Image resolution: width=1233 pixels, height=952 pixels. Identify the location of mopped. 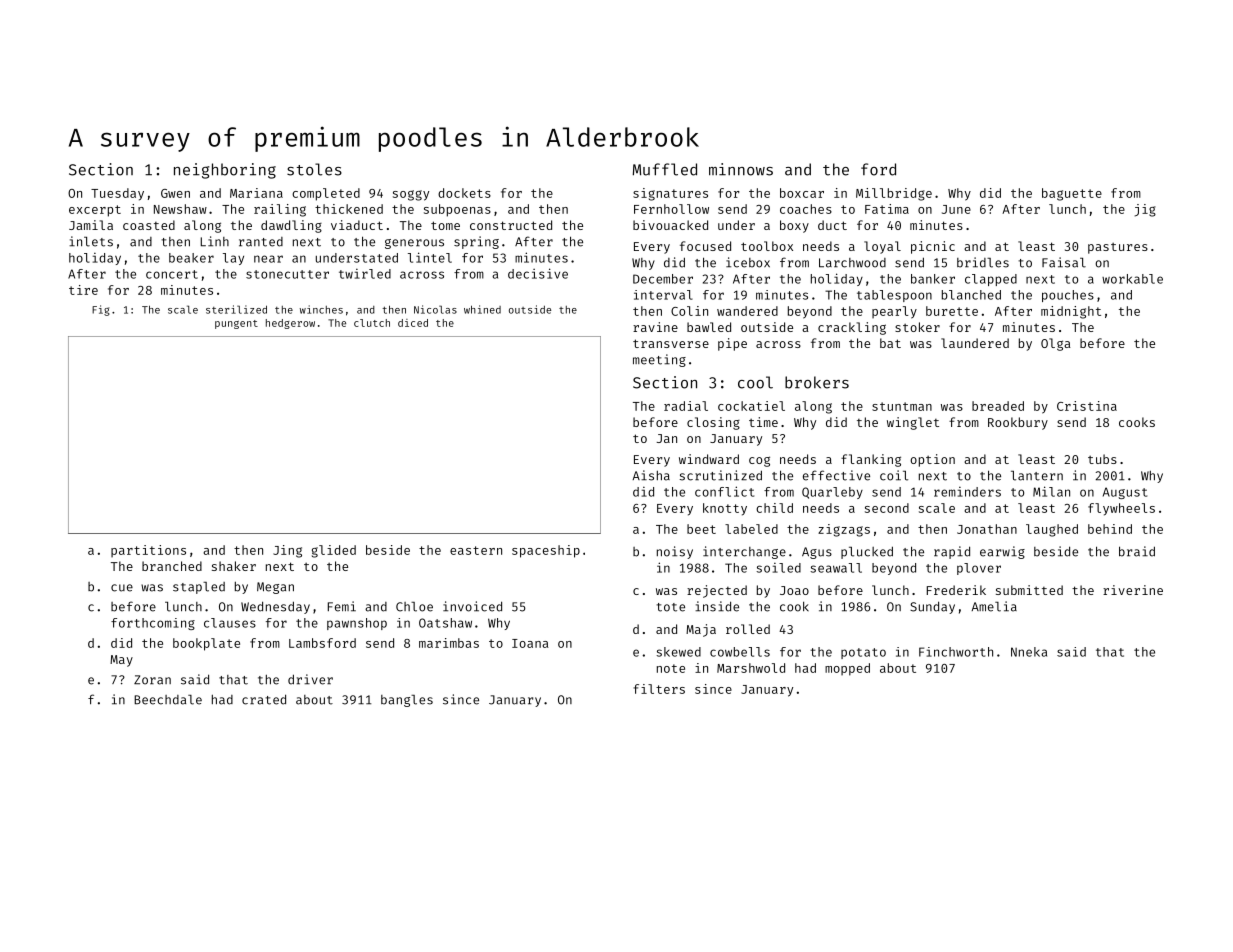
(847, 669).
